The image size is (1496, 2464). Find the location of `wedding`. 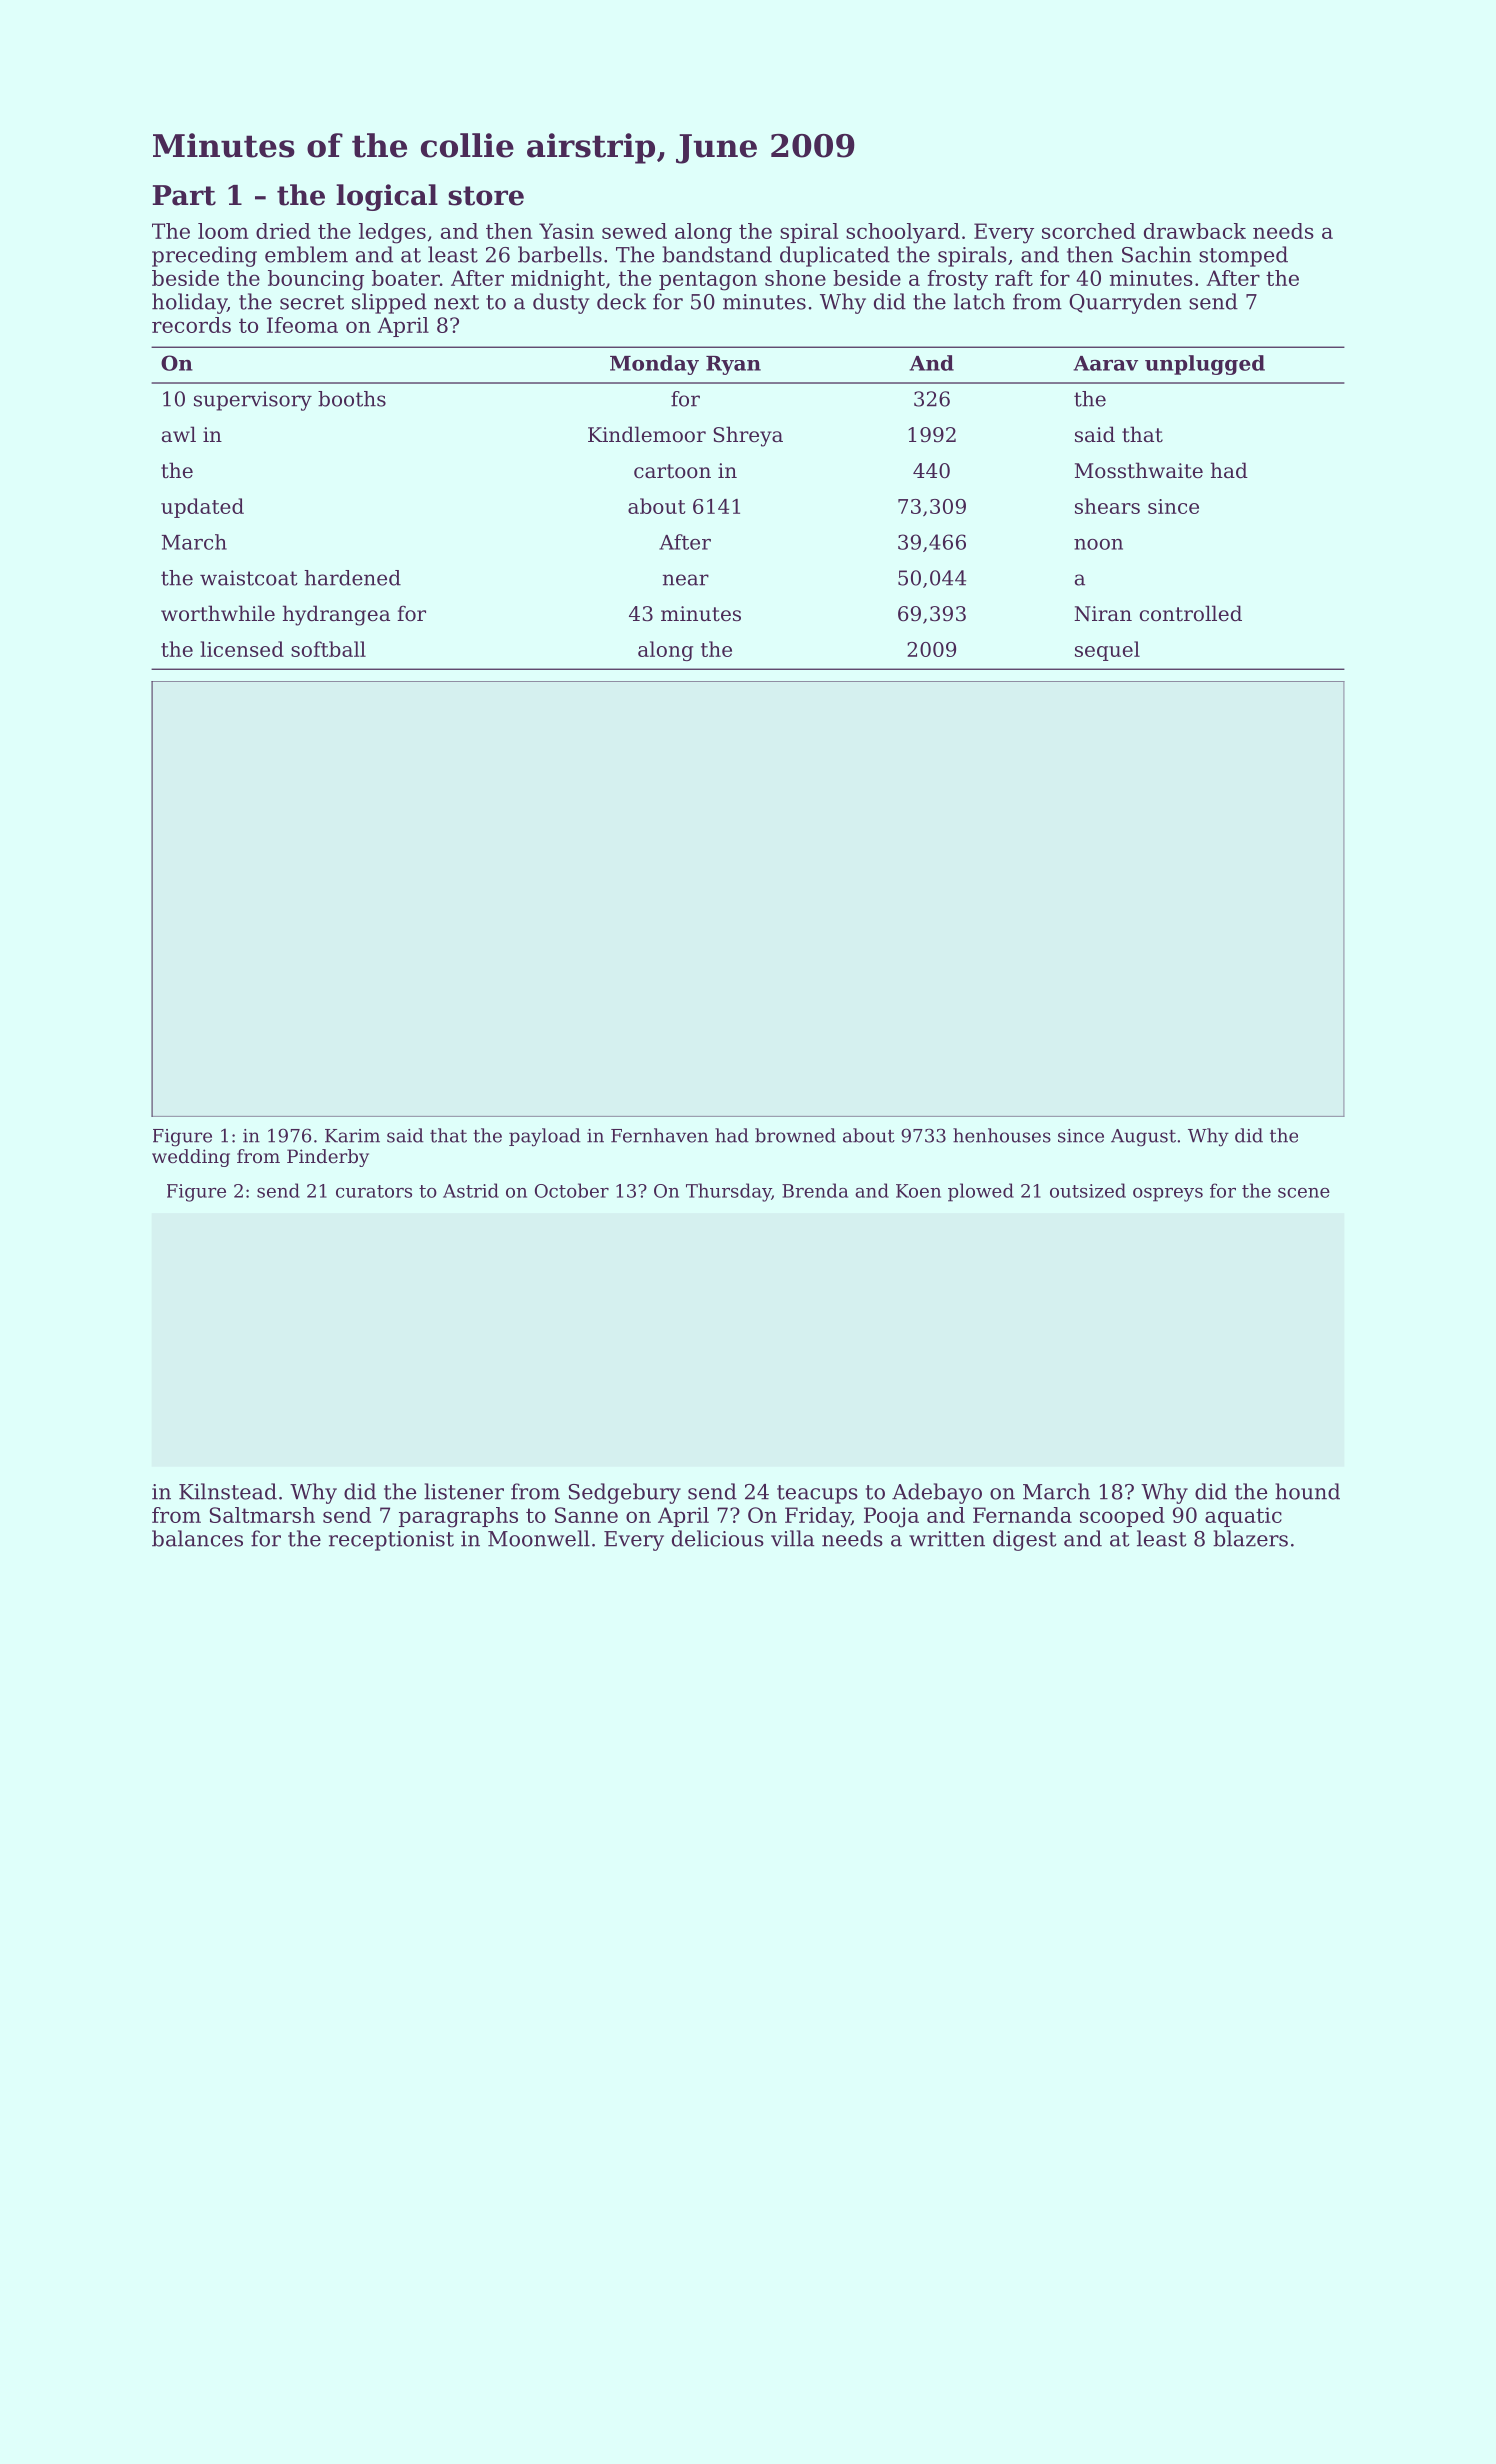

wedding is located at coordinates (191, 1158).
